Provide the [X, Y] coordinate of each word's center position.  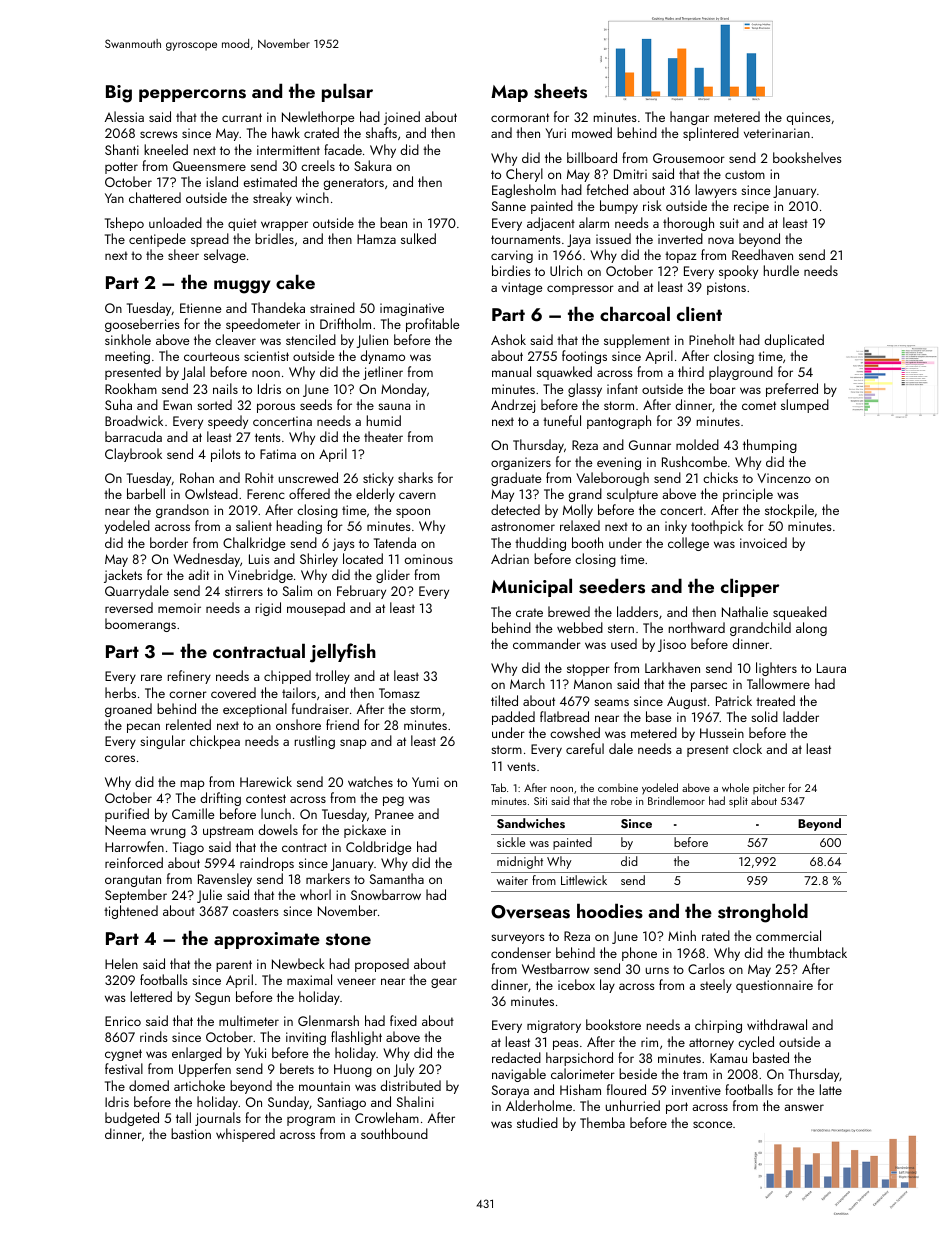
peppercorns [192, 95]
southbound [394, 1133]
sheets [560, 91]
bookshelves [807, 157]
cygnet [123, 1055]
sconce [712, 1124]
